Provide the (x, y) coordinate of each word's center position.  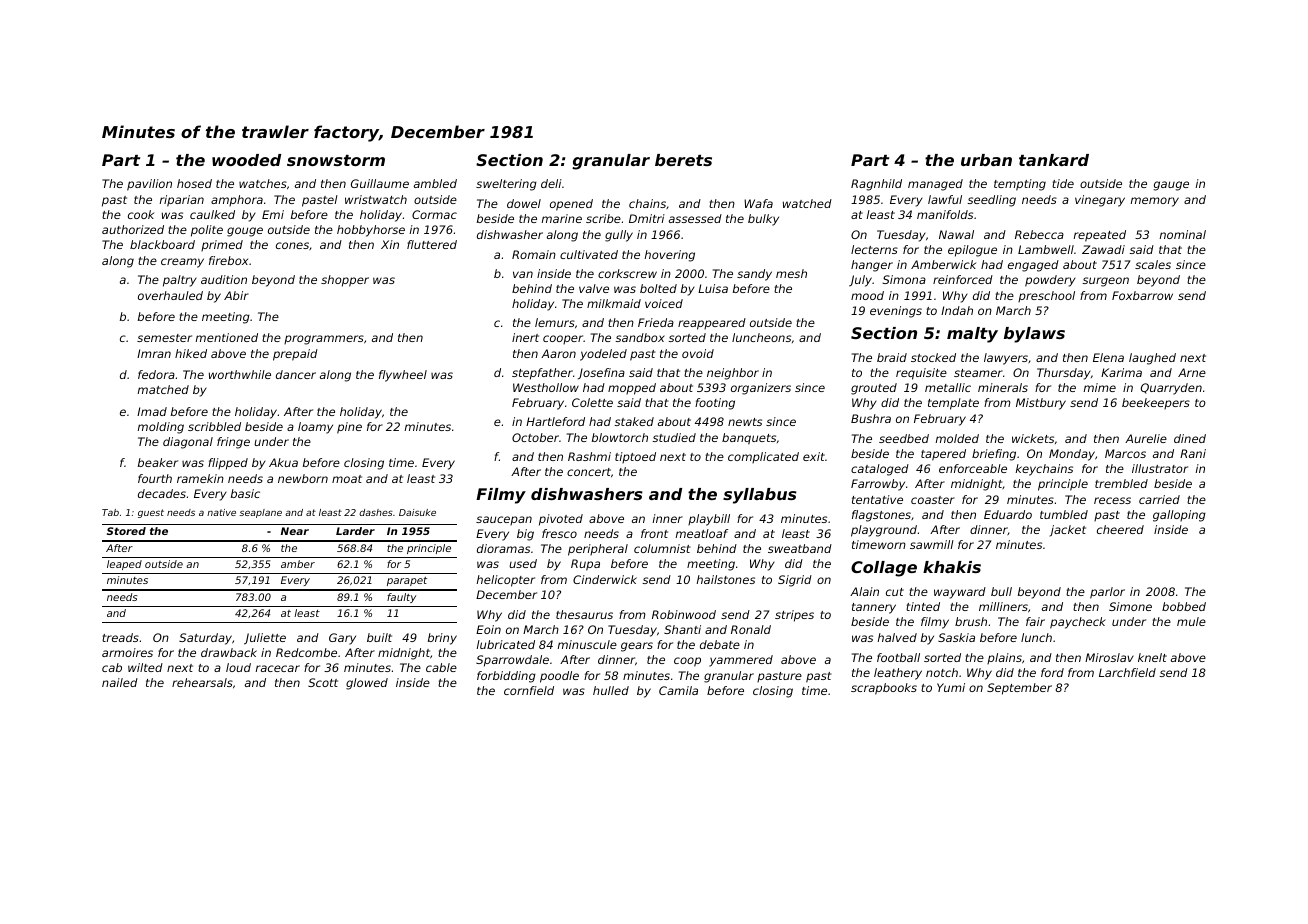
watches (263, 183)
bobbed (1184, 606)
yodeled (603, 355)
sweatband (800, 548)
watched (807, 203)
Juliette (265, 639)
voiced (664, 303)
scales (1153, 264)
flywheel (403, 376)
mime (1100, 387)
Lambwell (1046, 249)
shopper (345, 281)
